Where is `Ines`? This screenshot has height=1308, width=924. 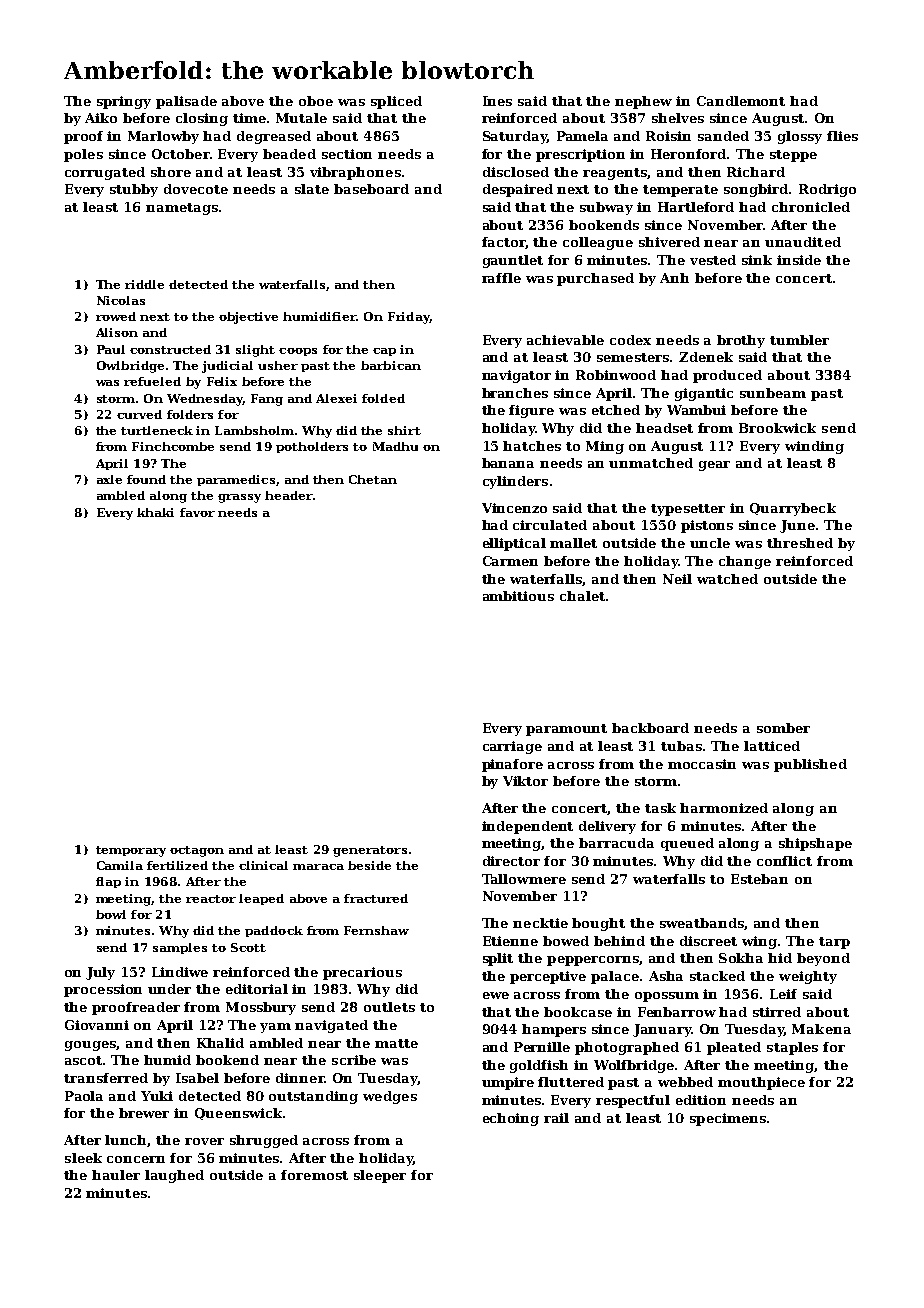
Ines is located at coordinates (497, 101).
